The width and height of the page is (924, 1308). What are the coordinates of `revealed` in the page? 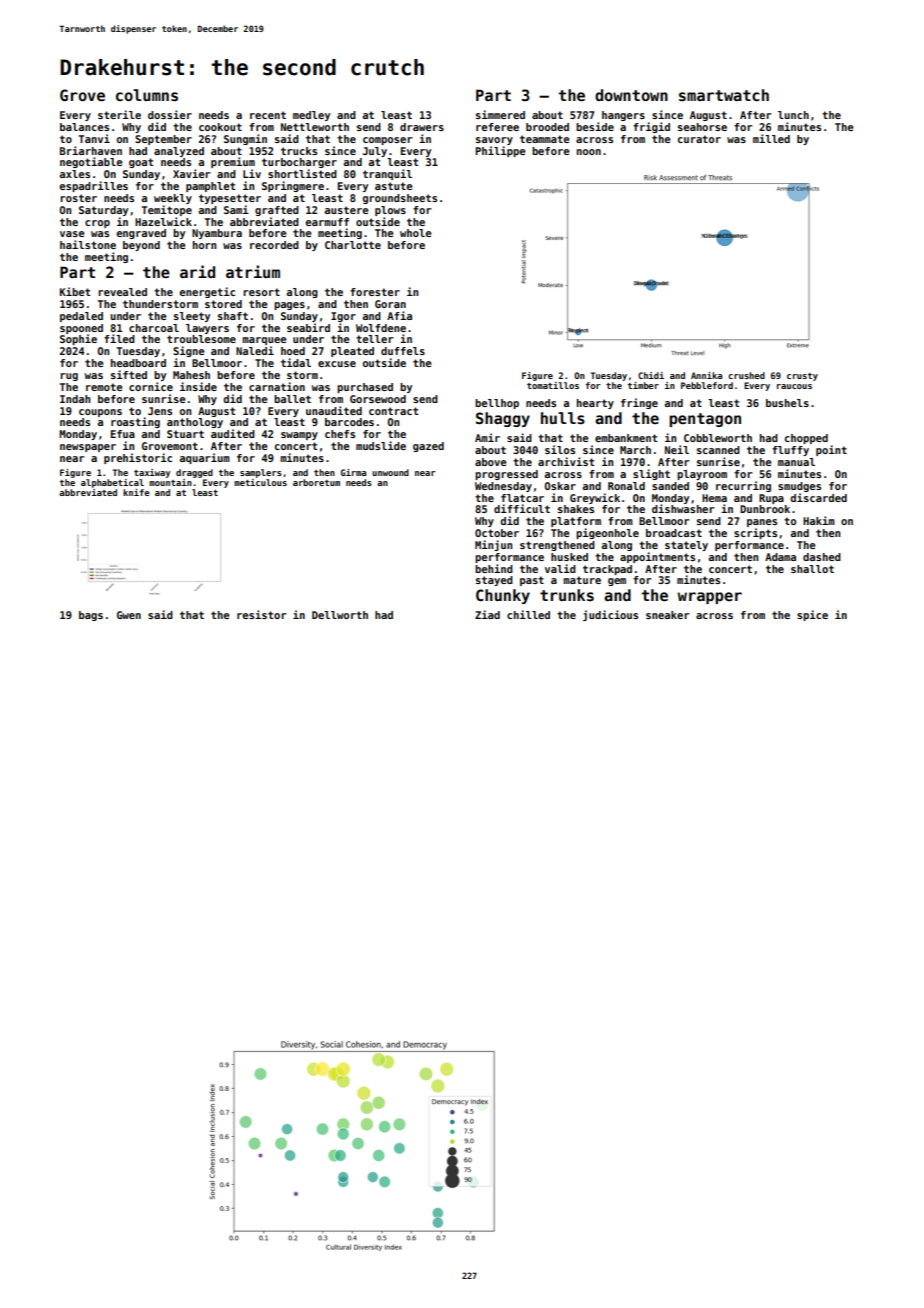 It's located at (122, 292).
